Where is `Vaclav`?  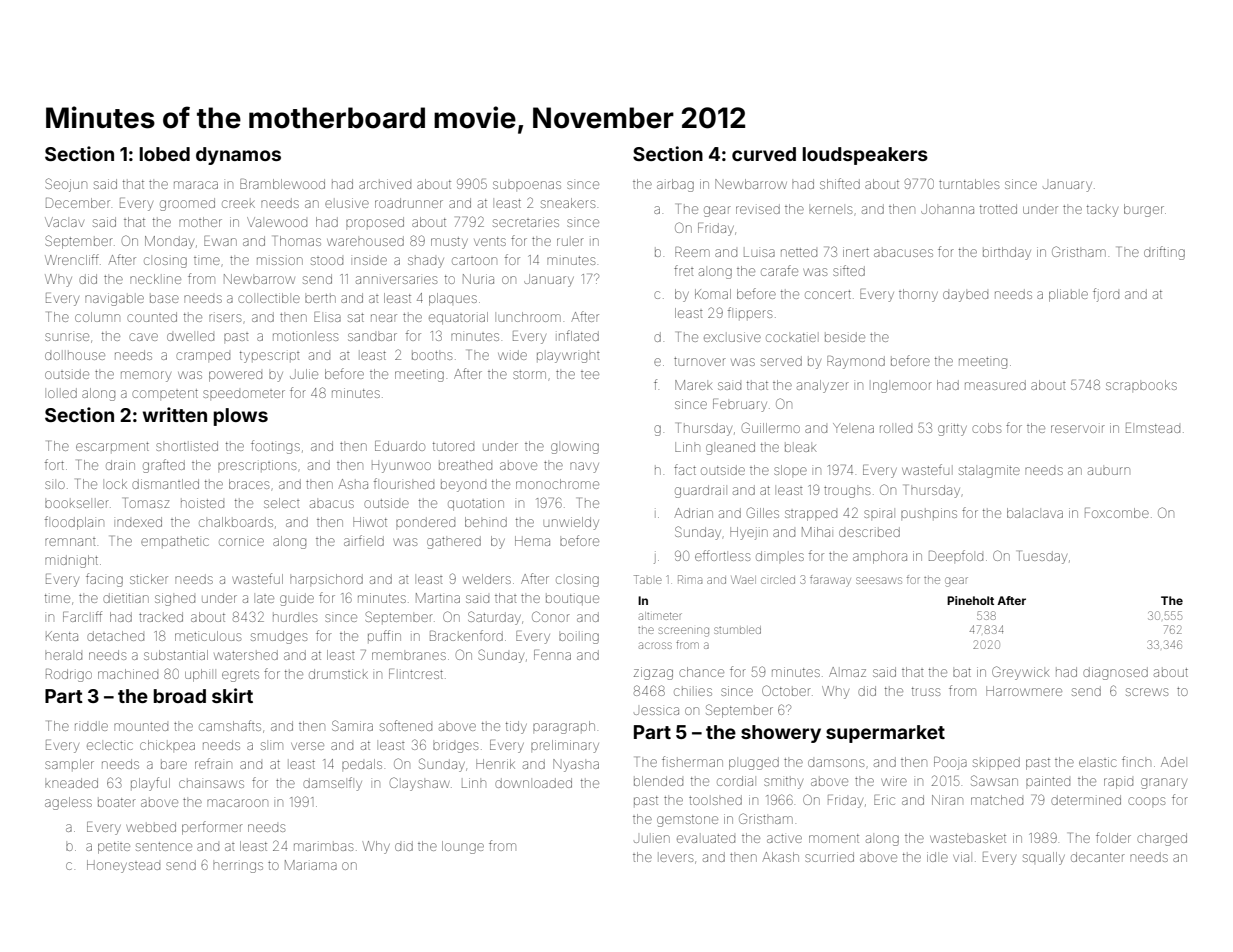
Vaclav is located at coordinates (64, 222).
